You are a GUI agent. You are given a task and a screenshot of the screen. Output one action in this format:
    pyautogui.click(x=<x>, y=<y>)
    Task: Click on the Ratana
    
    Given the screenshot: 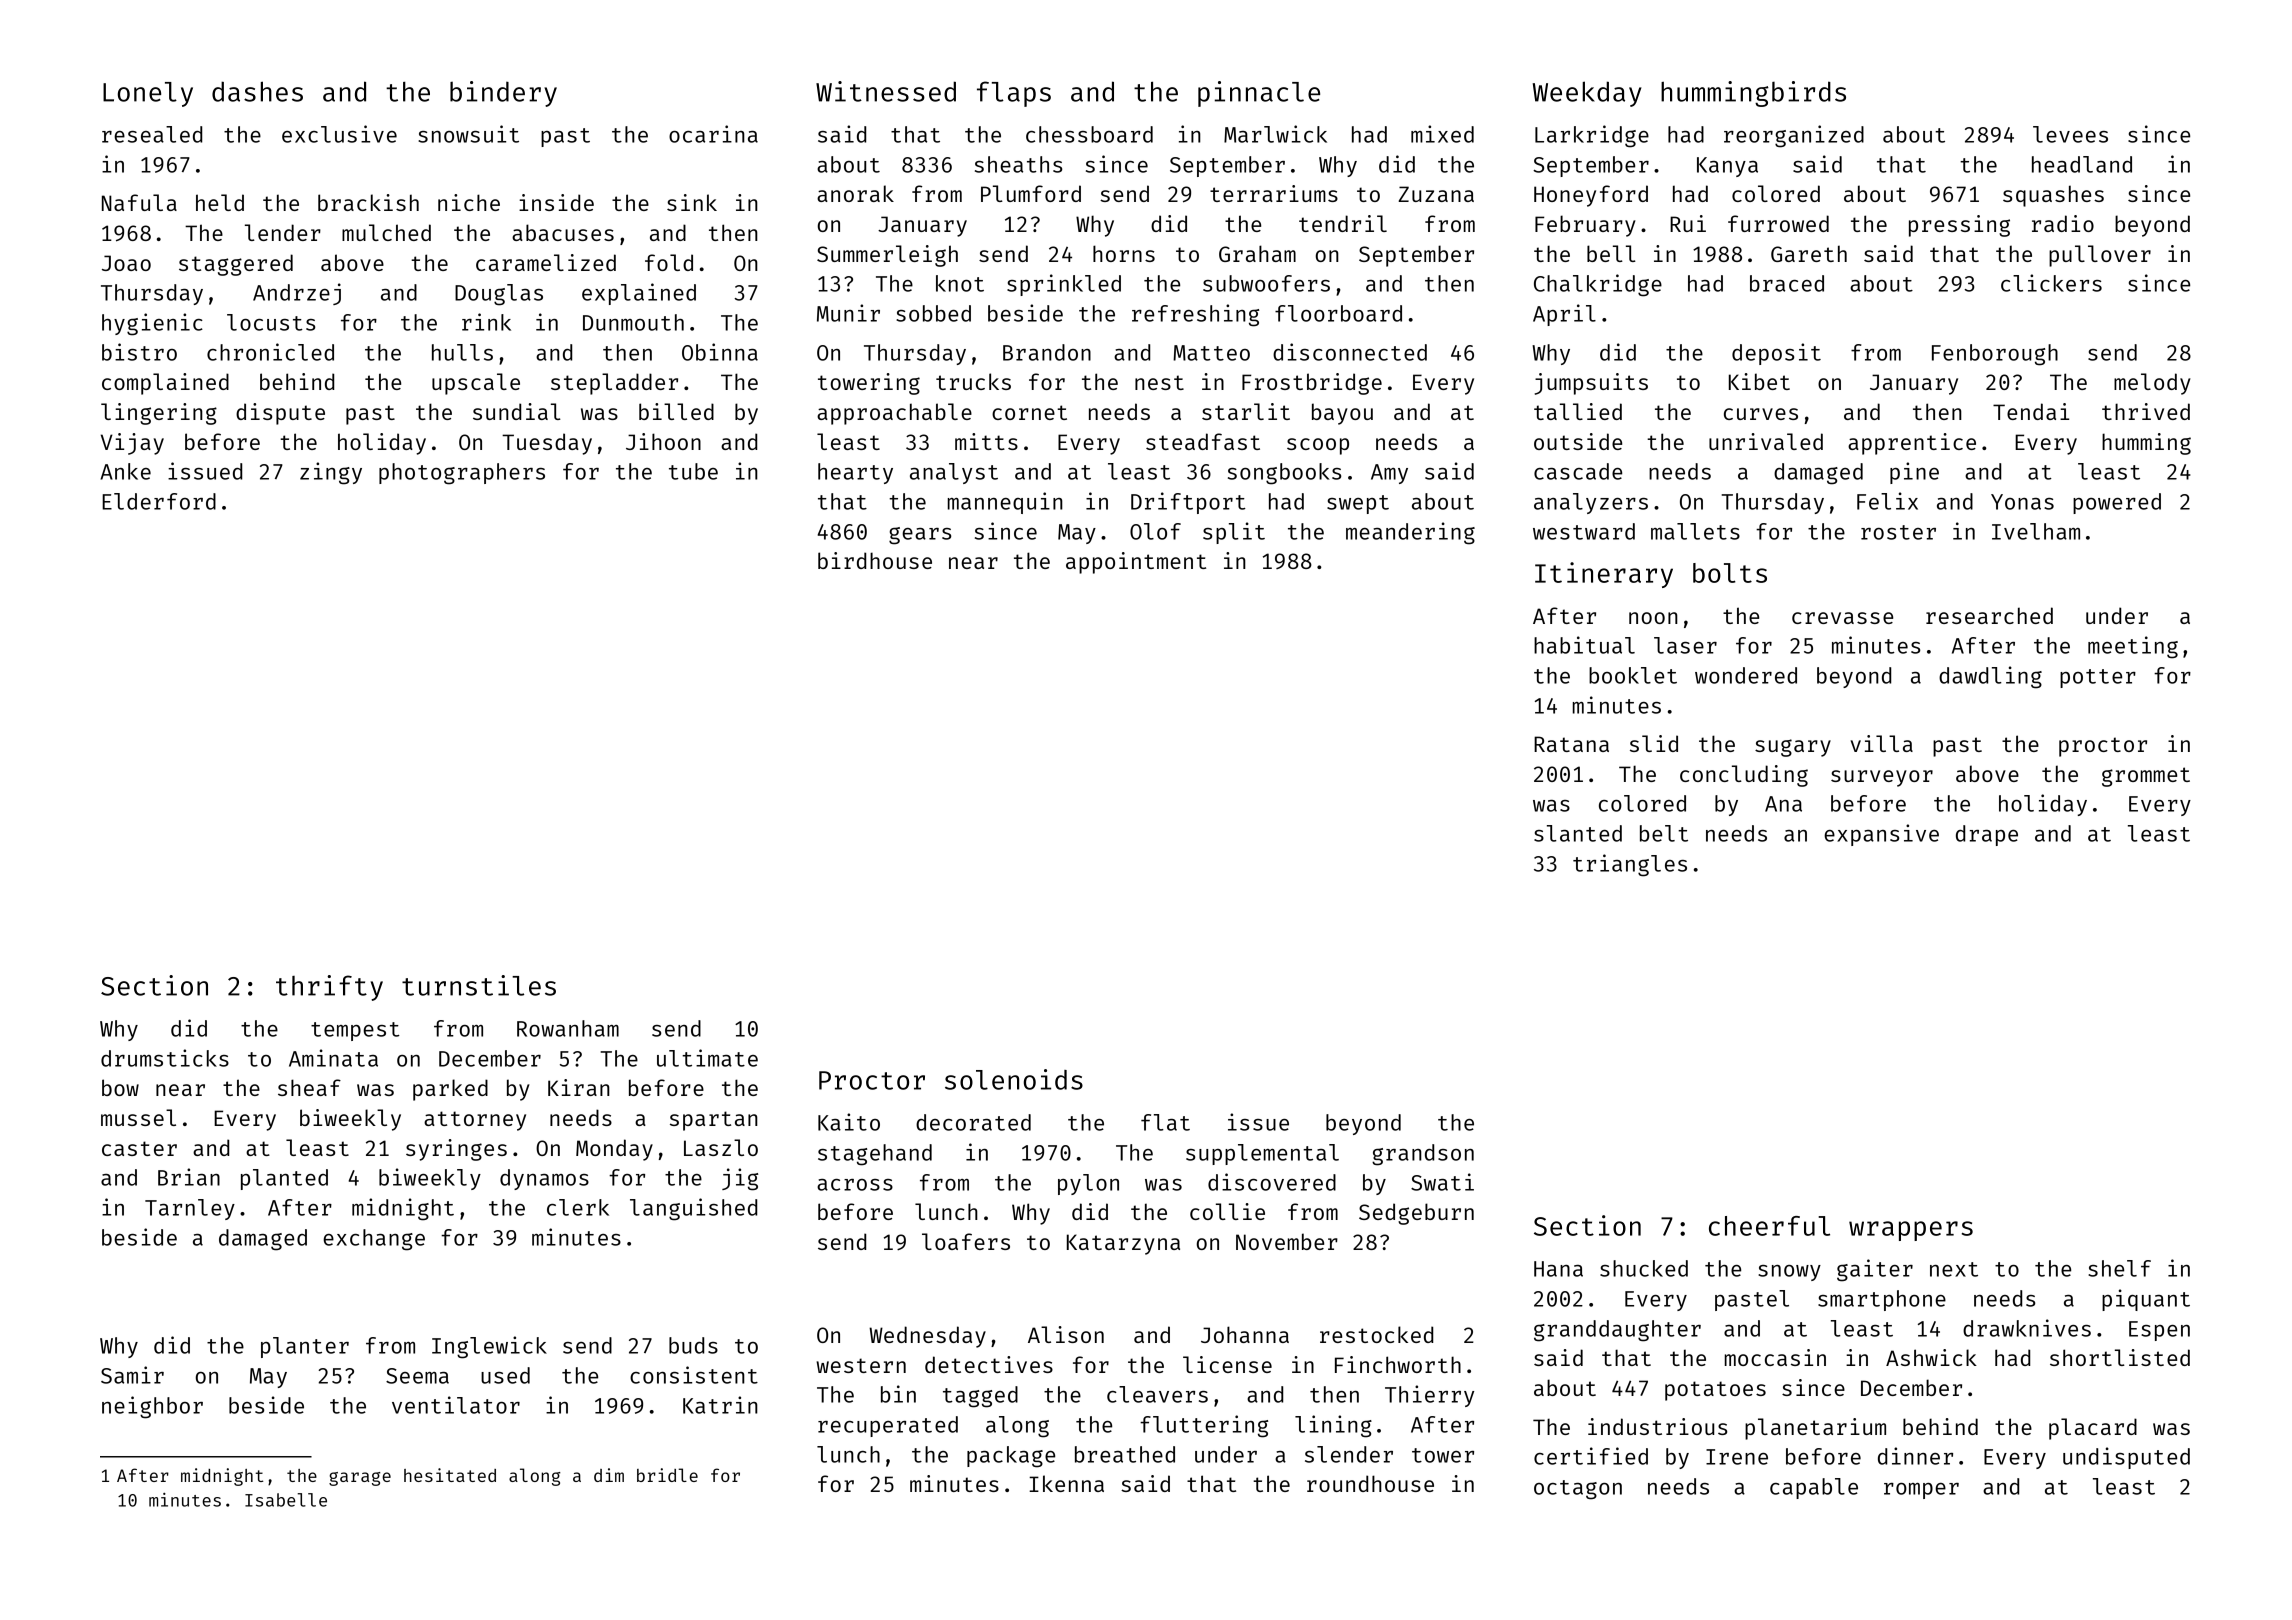 What is the action you would take?
    pyautogui.click(x=1571, y=744)
